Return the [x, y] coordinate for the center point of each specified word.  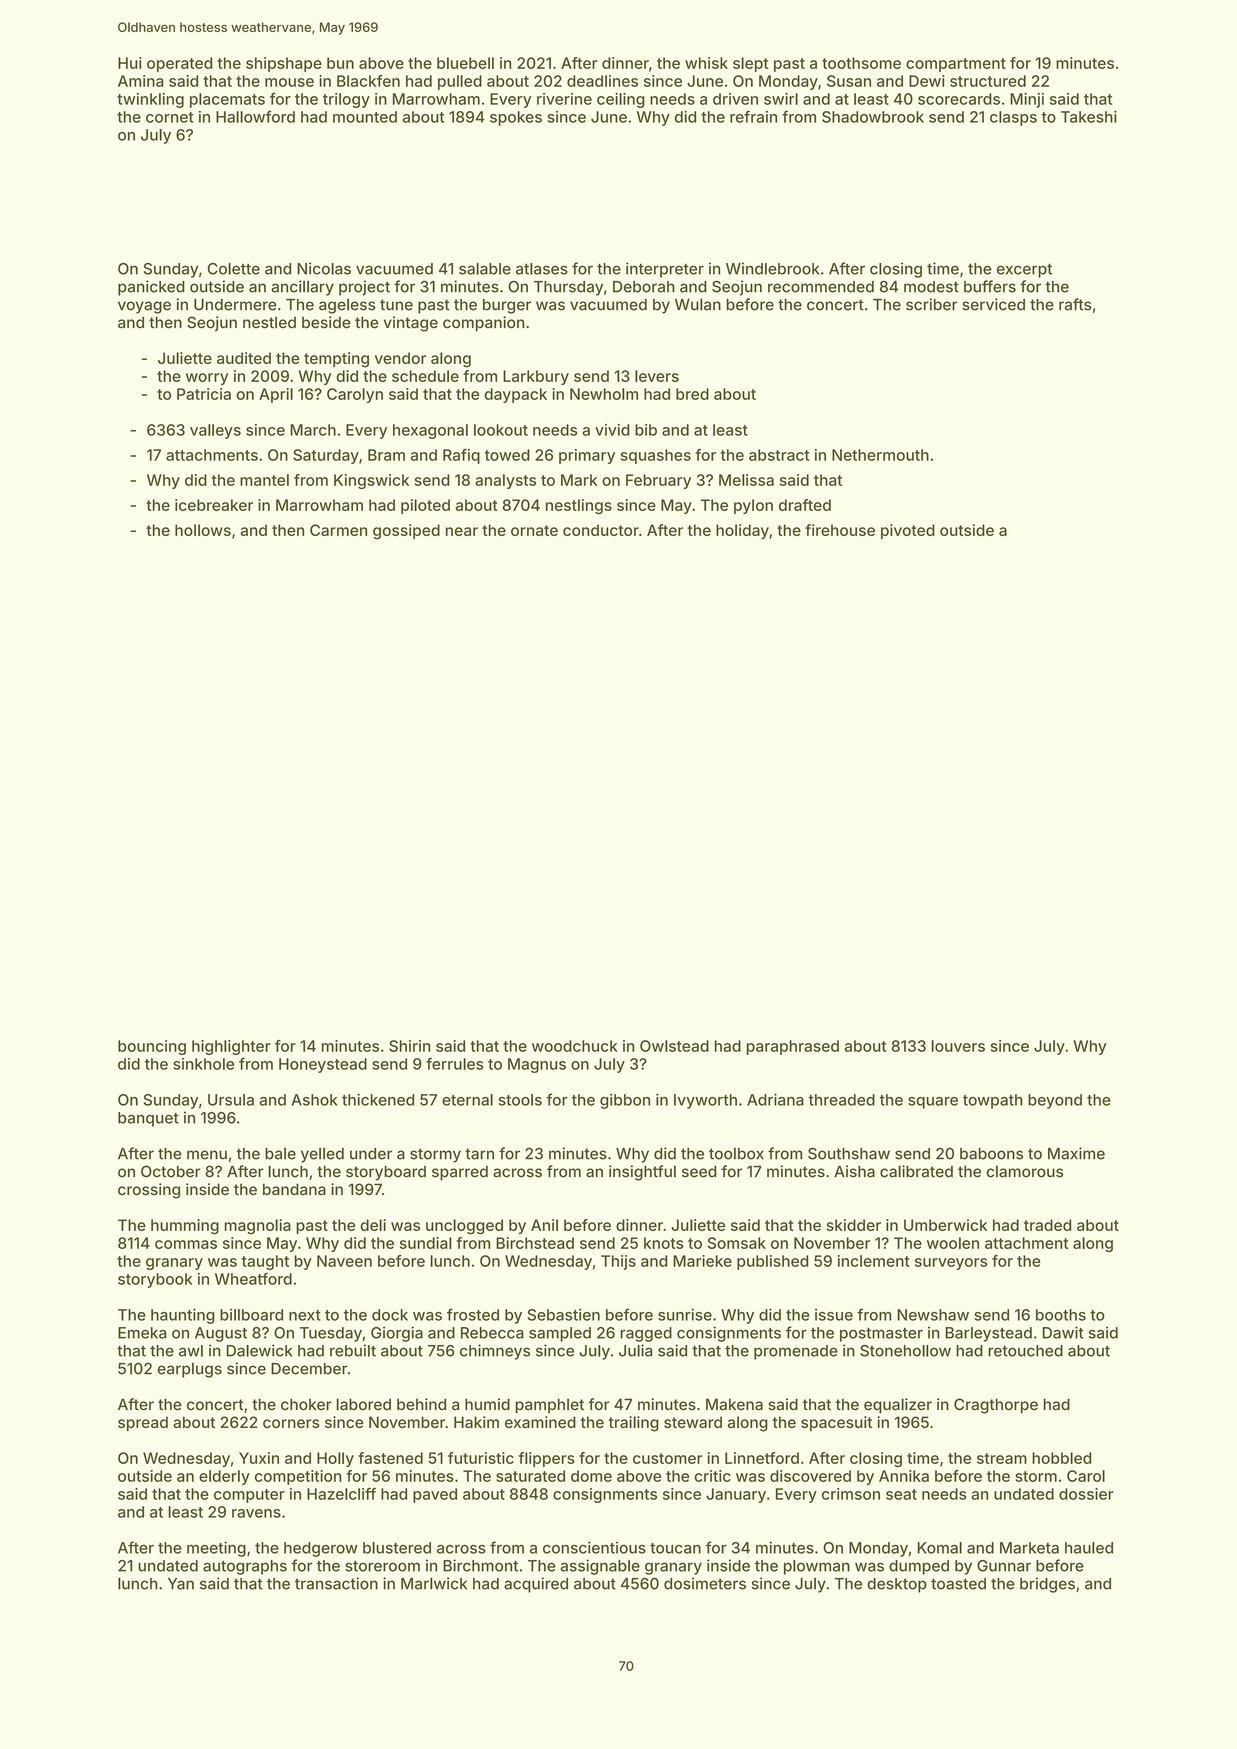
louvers [958, 1046]
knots [664, 1243]
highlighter [231, 1047]
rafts [1075, 304]
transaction [336, 1583]
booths [1061, 1315]
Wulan [698, 304]
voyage [144, 307]
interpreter [665, 270]
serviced [993, 304]
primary [587, 456]
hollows [203, 530]
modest [931, 287]
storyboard [386, 1173]
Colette [233, 269]
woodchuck [575, 1046]
